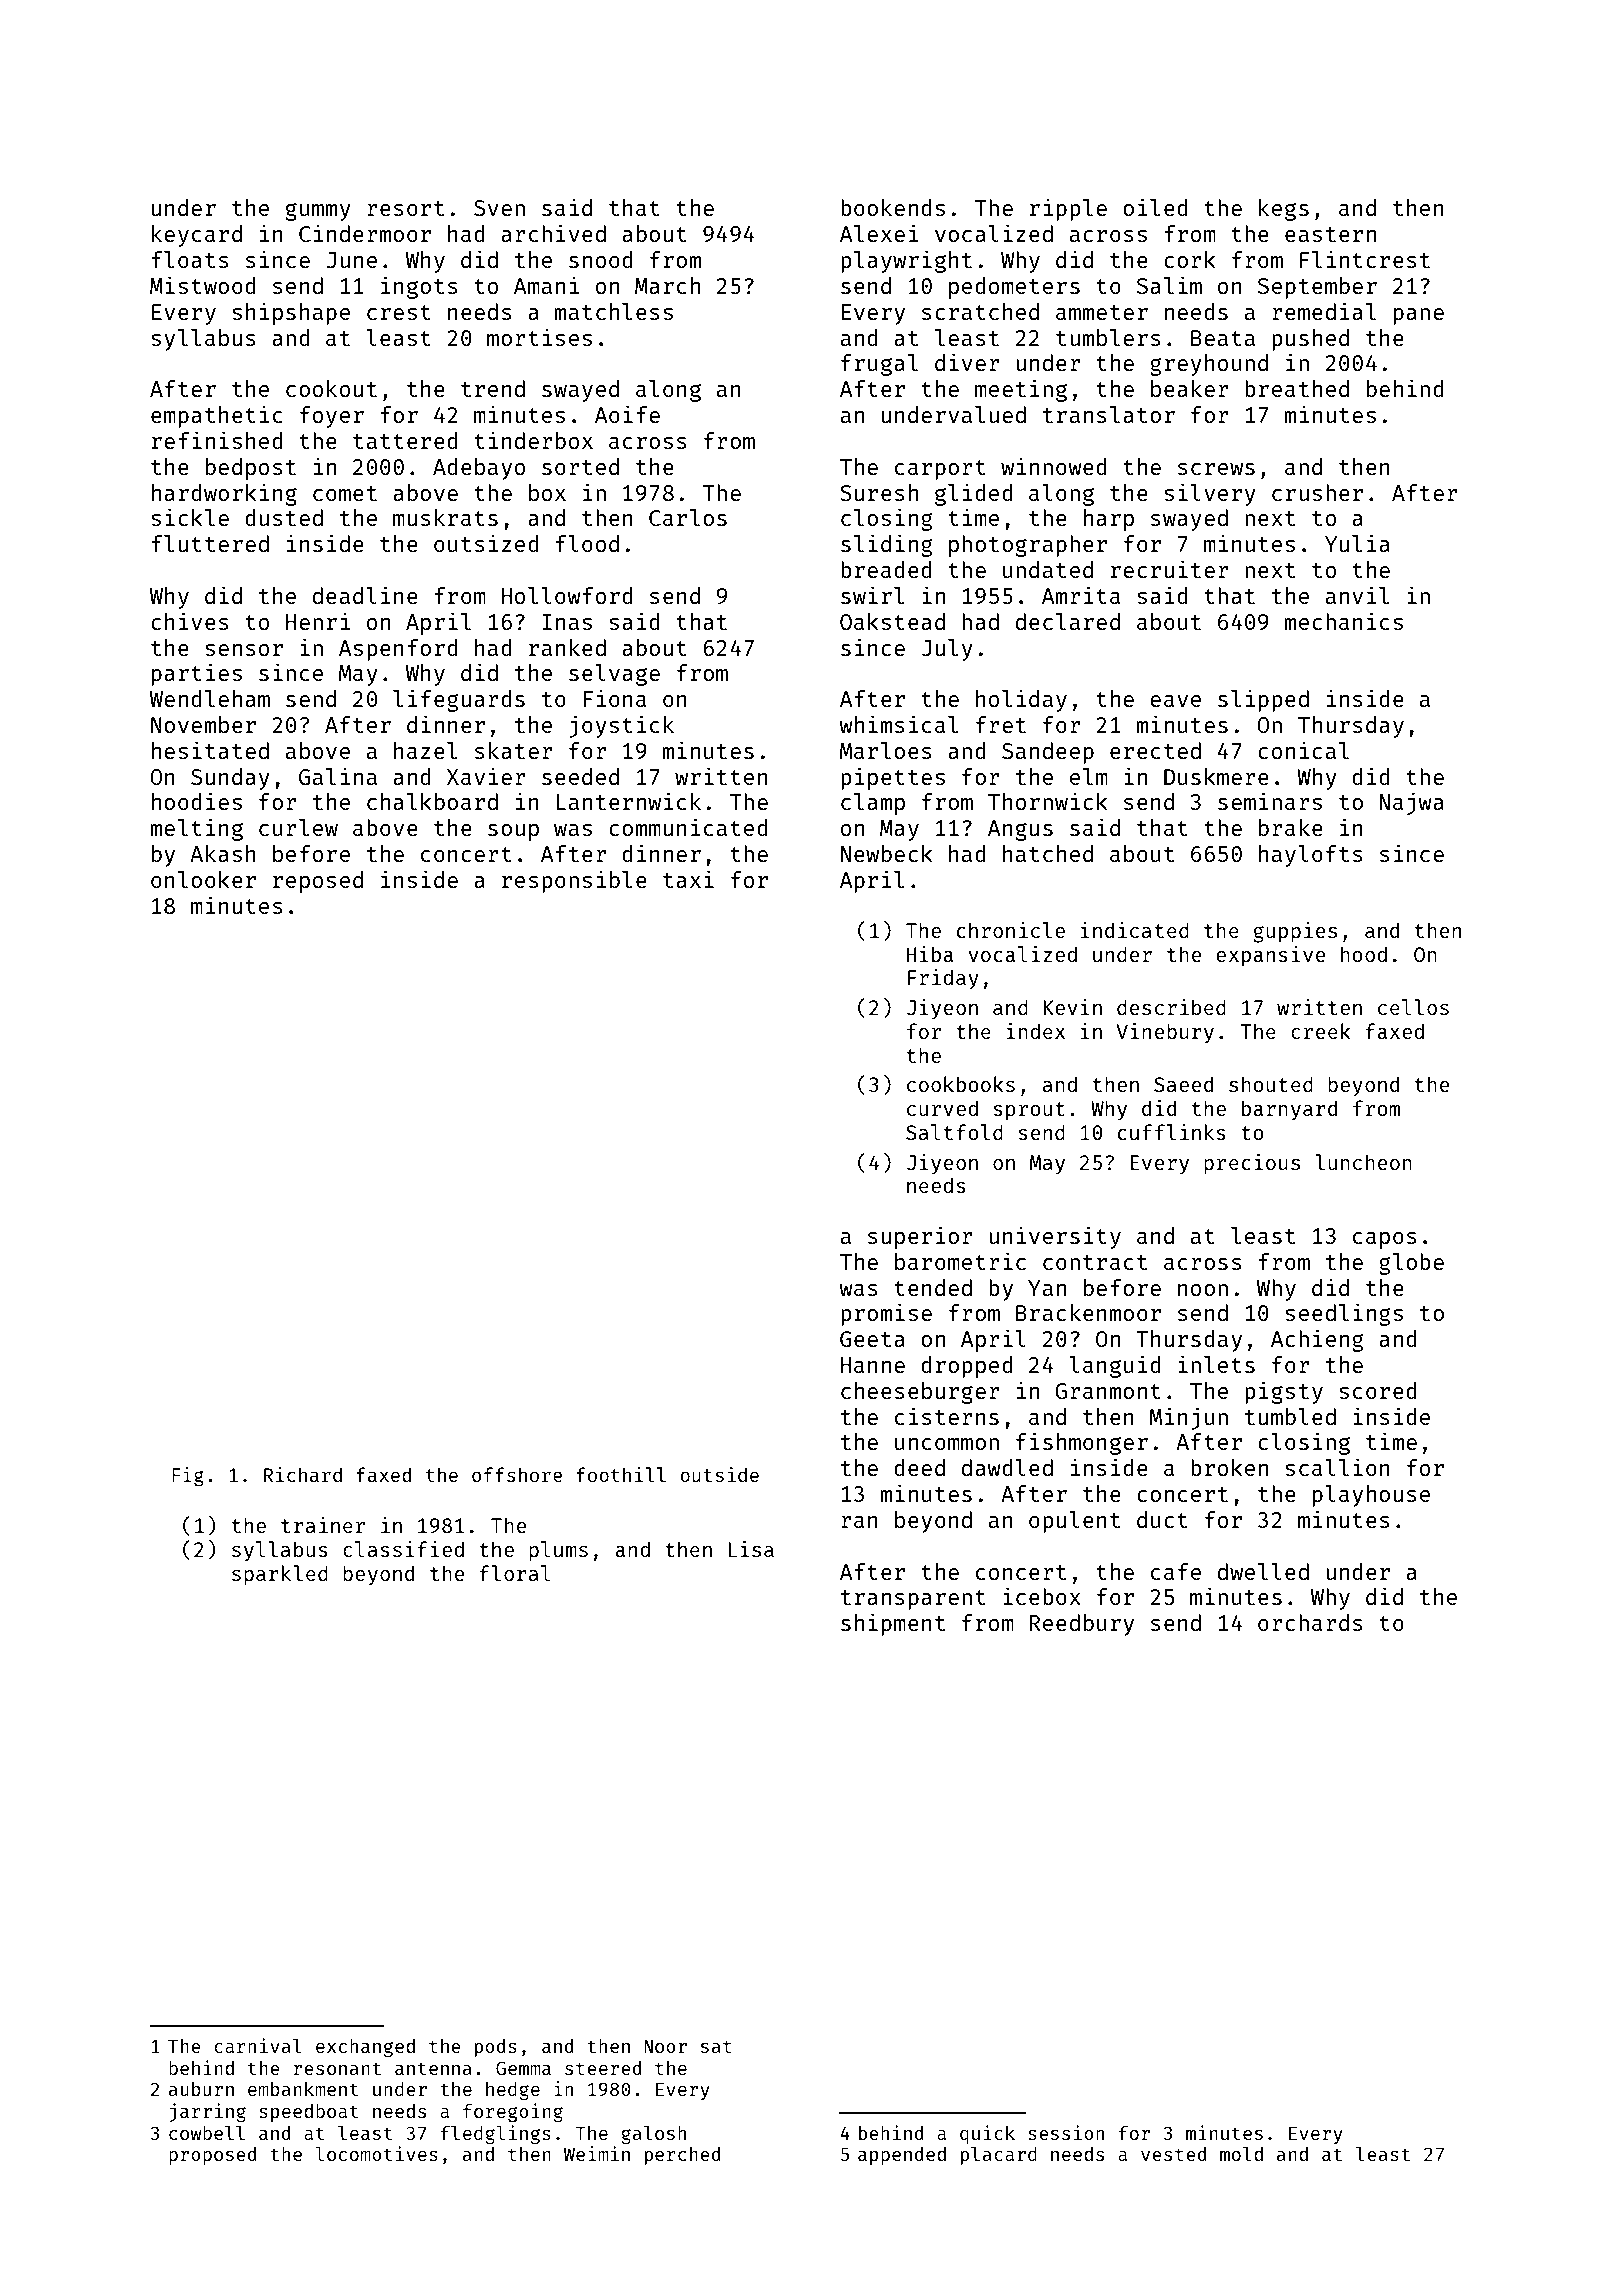 The width and height of the screenshot is (1620, 2292). Describe the element at coordinates (601, 259) in the screenshot. I see `snood` at that location.
